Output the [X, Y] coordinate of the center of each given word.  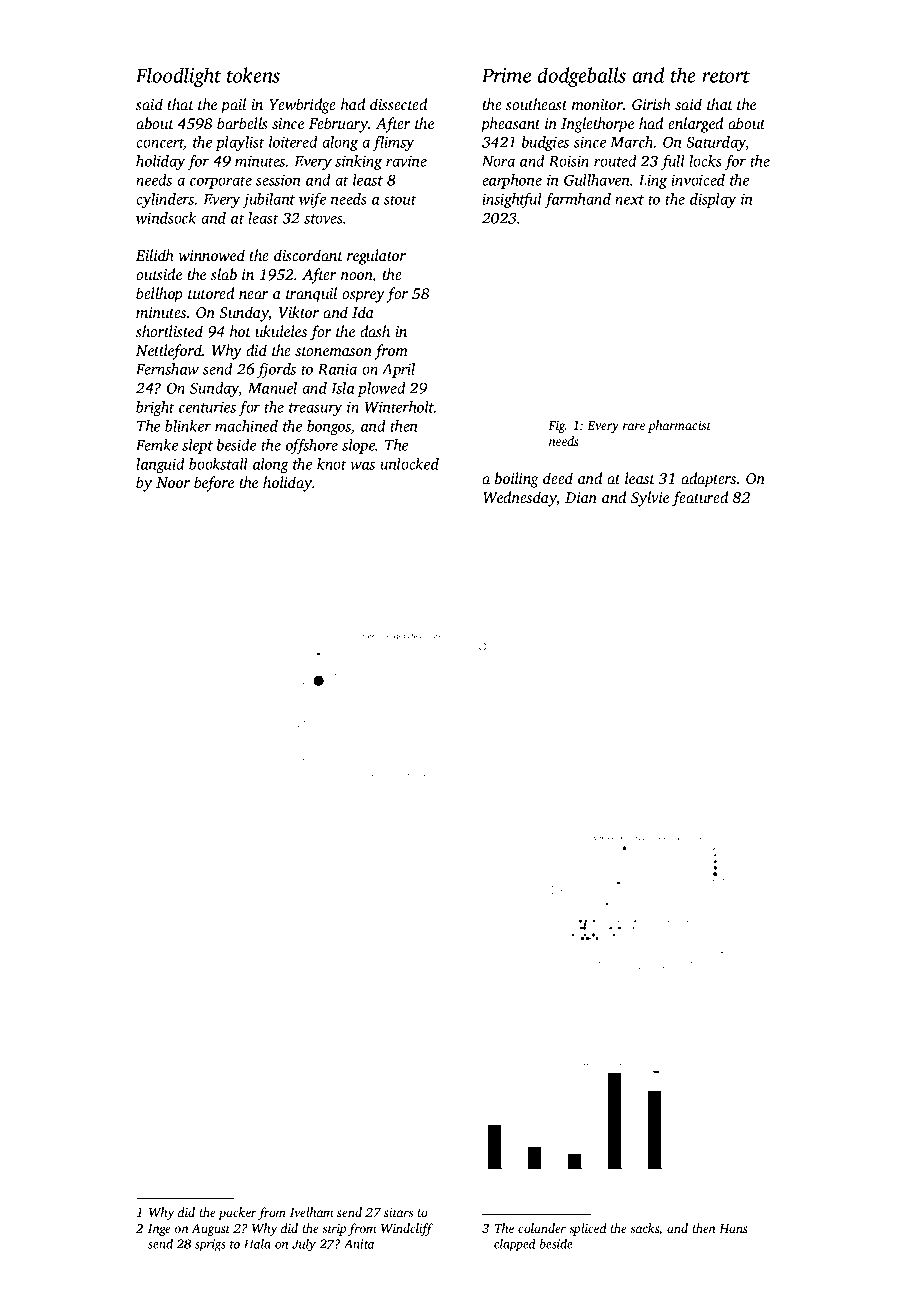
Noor [173, 482]
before [214, 484]
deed [558, 478]
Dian [581, 497]
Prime [506, 75]
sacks [644, 1228]
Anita [359, 1244]
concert [160, 144]
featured [700, 499]
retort [726, 76]
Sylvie [650, 499]
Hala [257, 1244]
